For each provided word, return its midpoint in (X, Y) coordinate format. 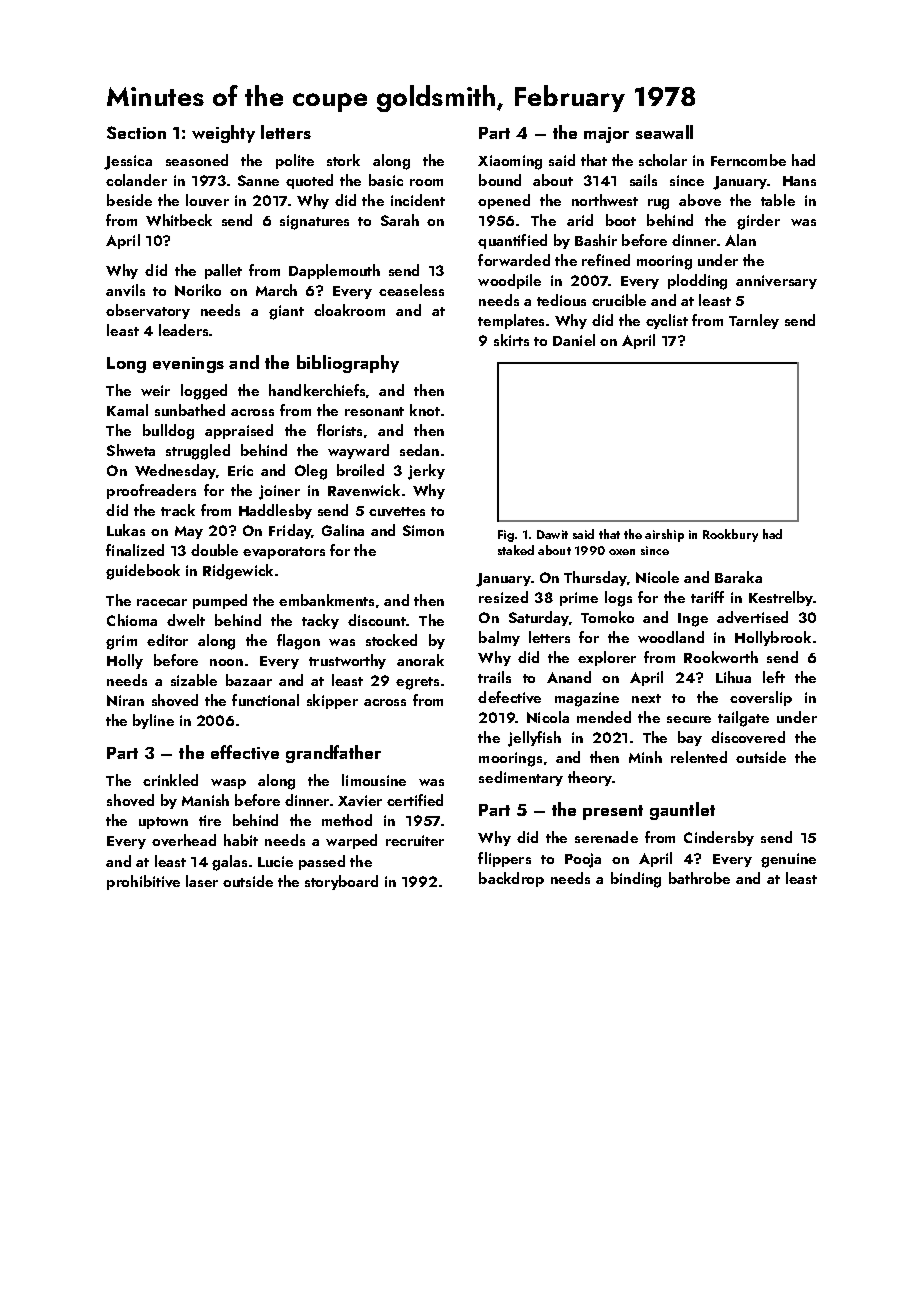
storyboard (341, 882)
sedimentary (521, 778)
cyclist (667, 321)
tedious (561, 300)
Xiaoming (510, 162)
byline (153, 721)
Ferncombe (748, 160)
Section (136, 132)
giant (286, 312)
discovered (748, 737)
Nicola (548, 717)
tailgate (743, 719)
